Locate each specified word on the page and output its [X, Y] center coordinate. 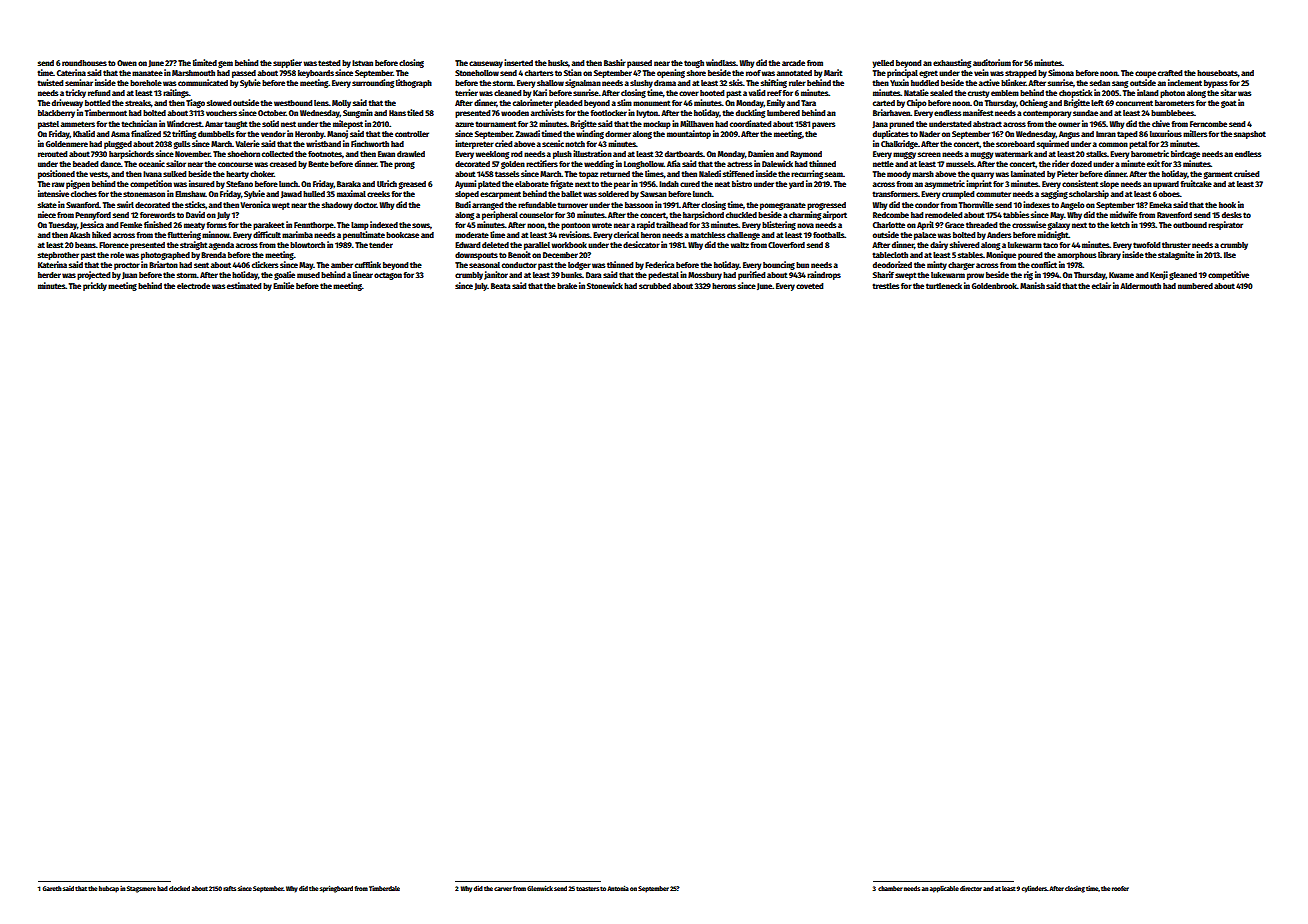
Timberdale [384, 888]
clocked [179, 888]
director [971, 888]
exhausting [952, 63]
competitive [1228, 275]
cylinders [1034, 889]
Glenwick [540, 888]
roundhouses [84, 63]
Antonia [618, 888]
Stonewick [605, 285]
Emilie [283, 285]
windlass [721, 62]
